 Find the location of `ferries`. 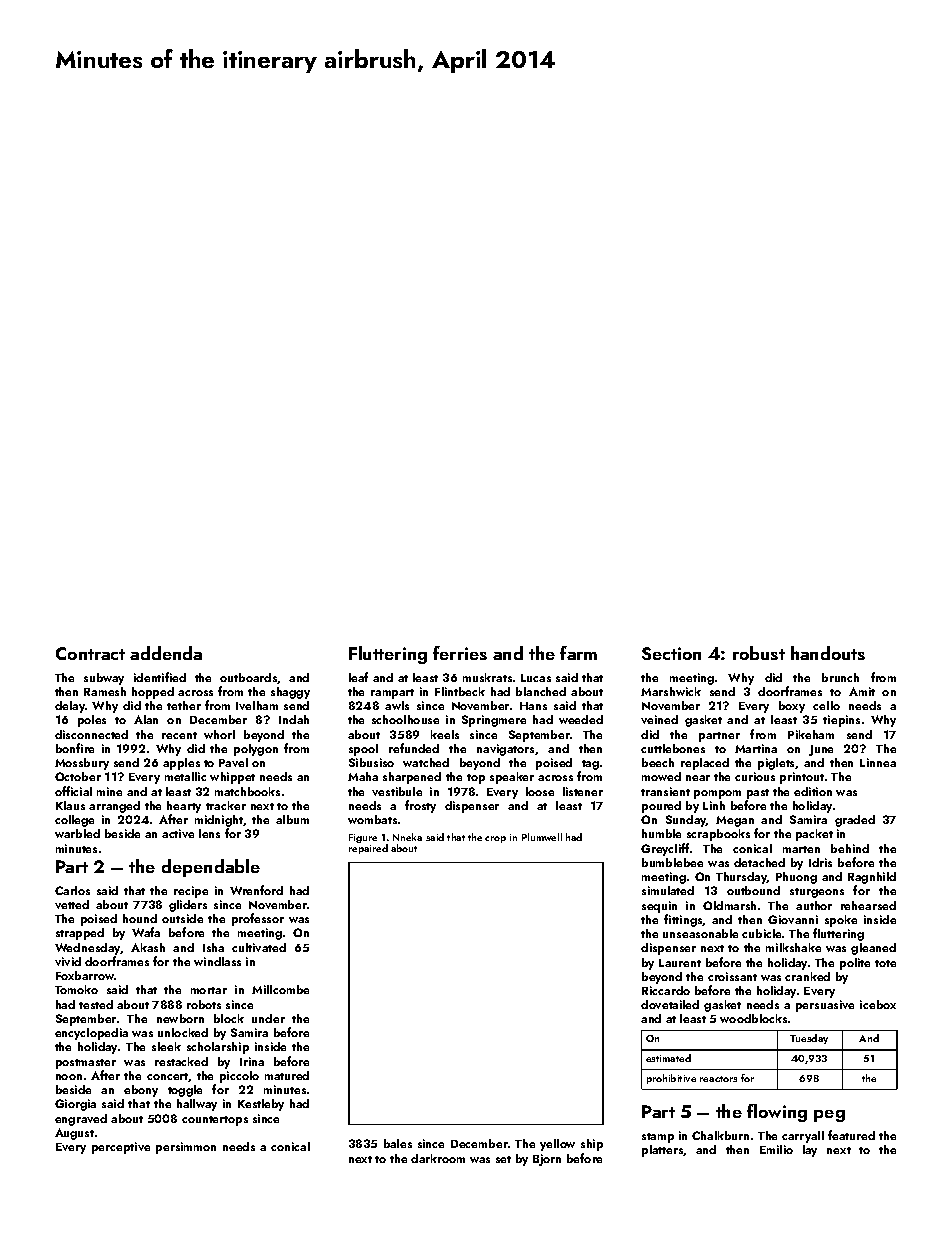

ferries is located at coordinates (460, 653).
